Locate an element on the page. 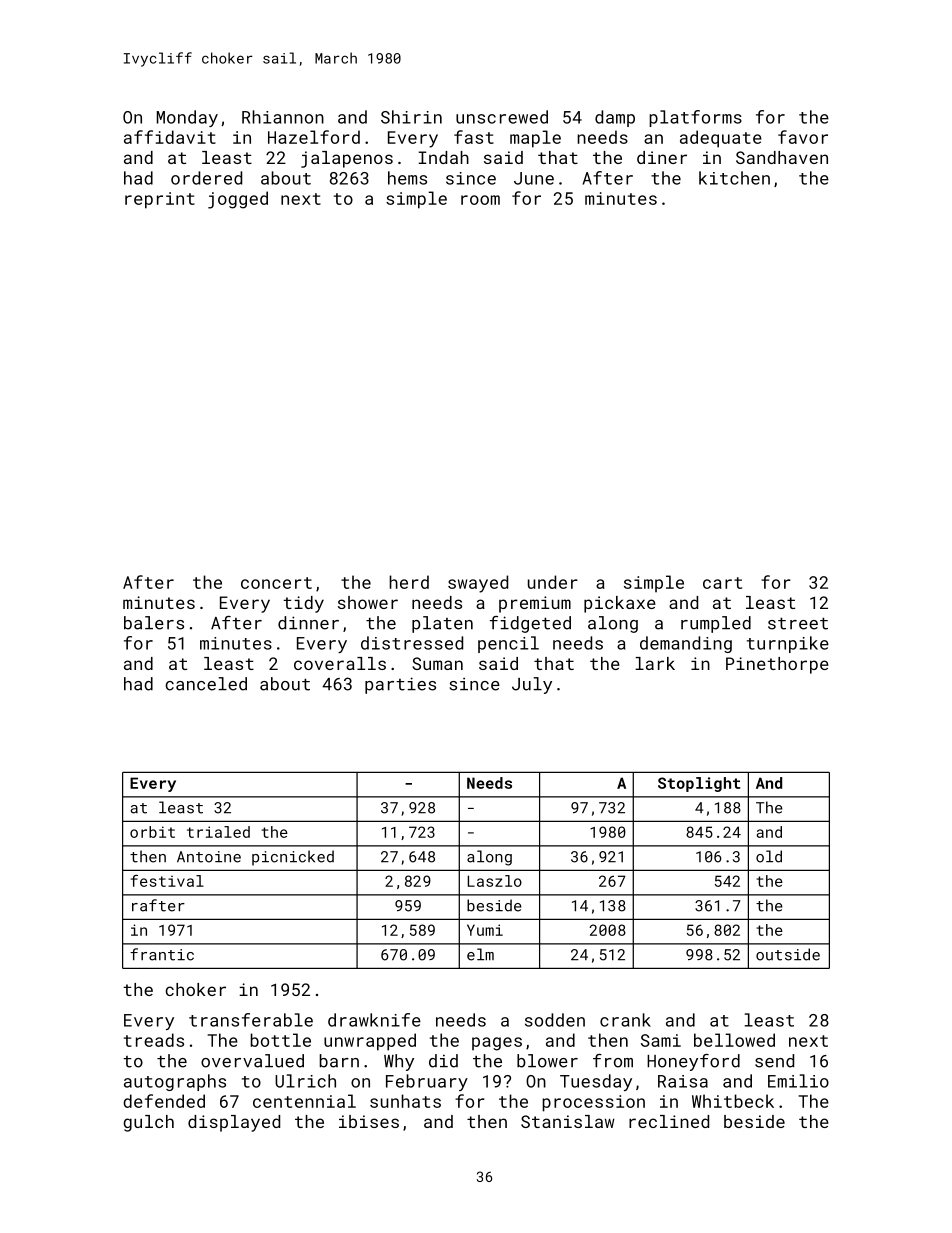  platforms is located at coordinates (695, 118).
